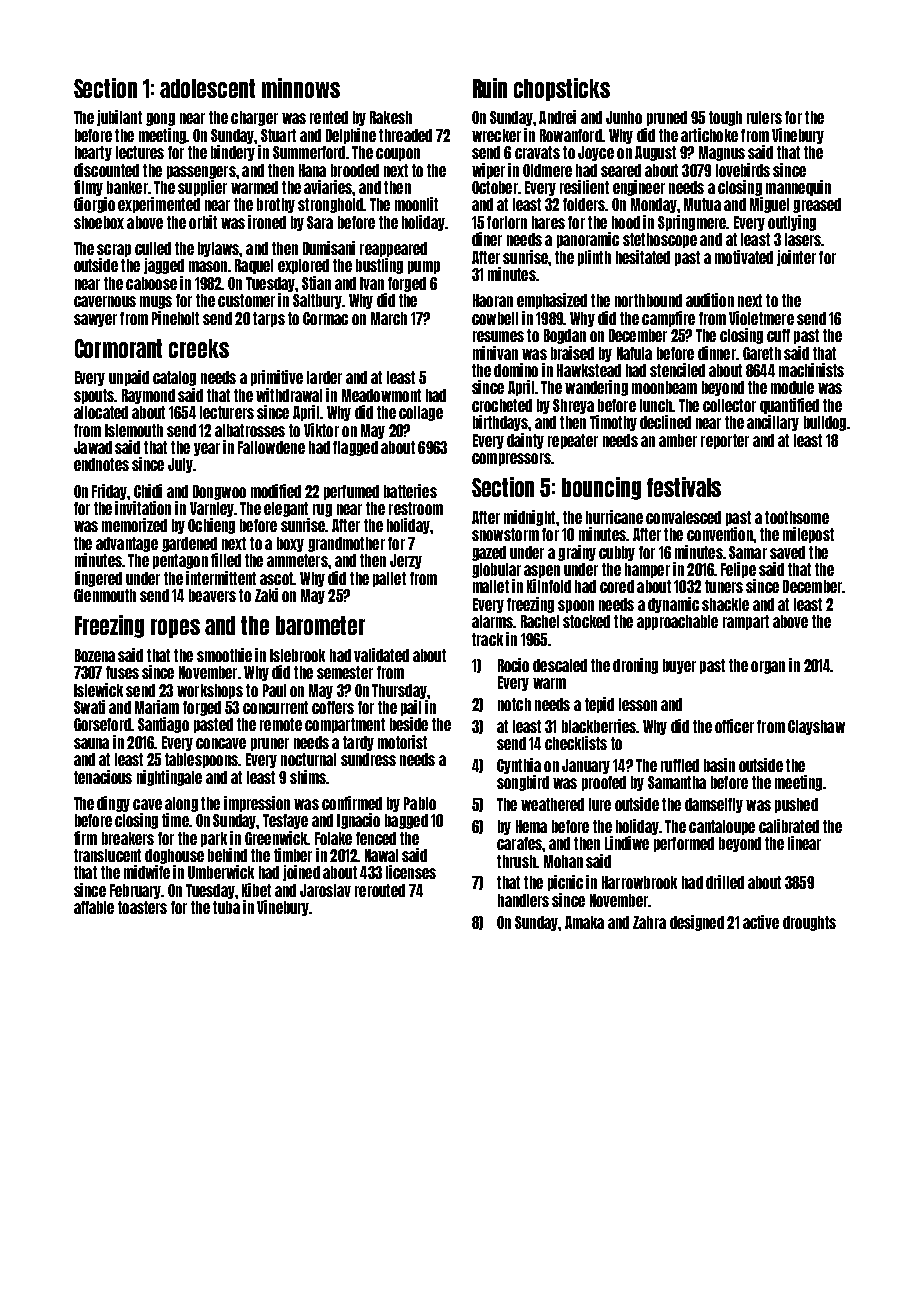  Describe the element at coordinates (226, 907) in the screenshot. I see `tuba` at that location.
